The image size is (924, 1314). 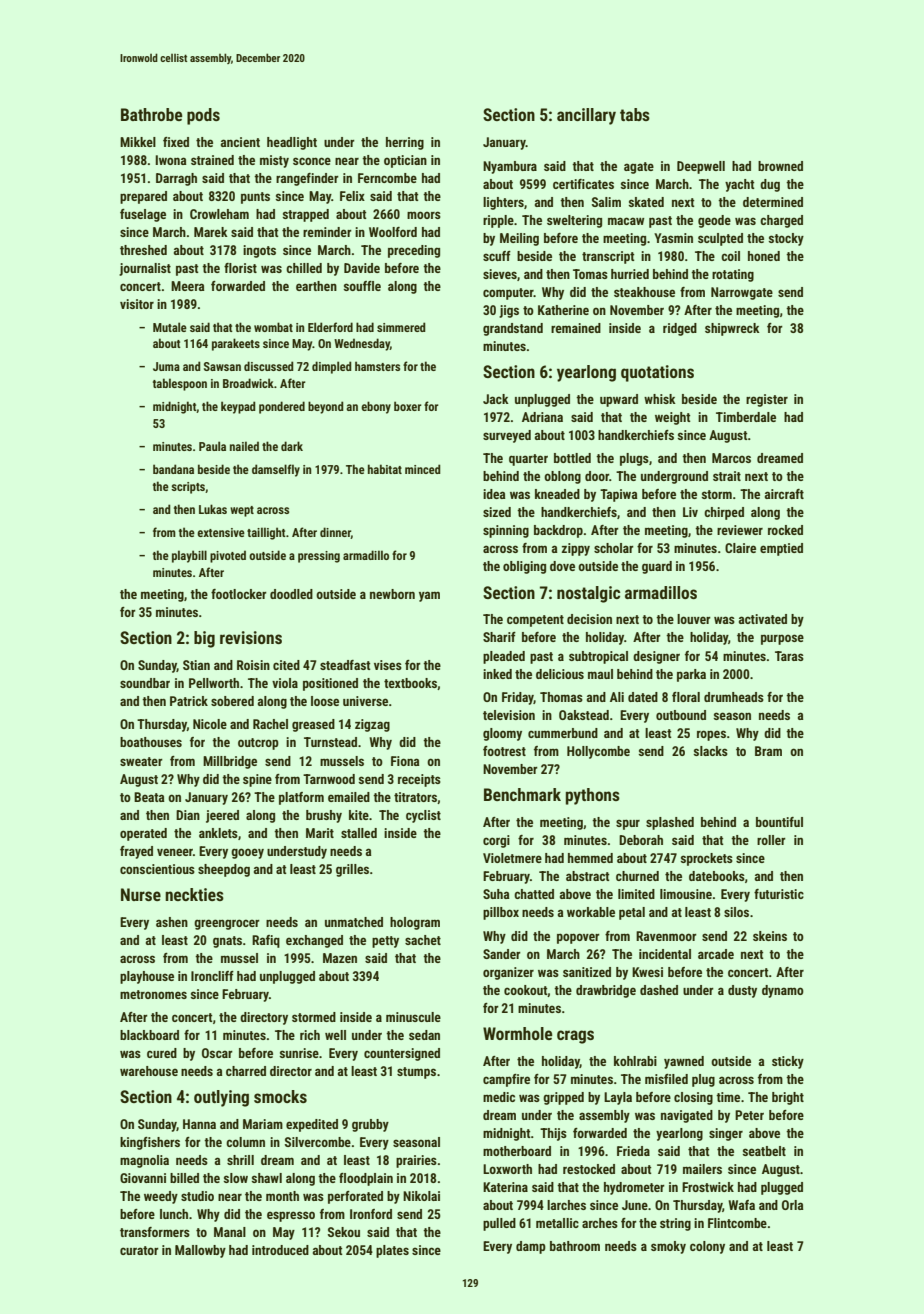 I want to click on warehouse, so click(x=149, y=1071).
